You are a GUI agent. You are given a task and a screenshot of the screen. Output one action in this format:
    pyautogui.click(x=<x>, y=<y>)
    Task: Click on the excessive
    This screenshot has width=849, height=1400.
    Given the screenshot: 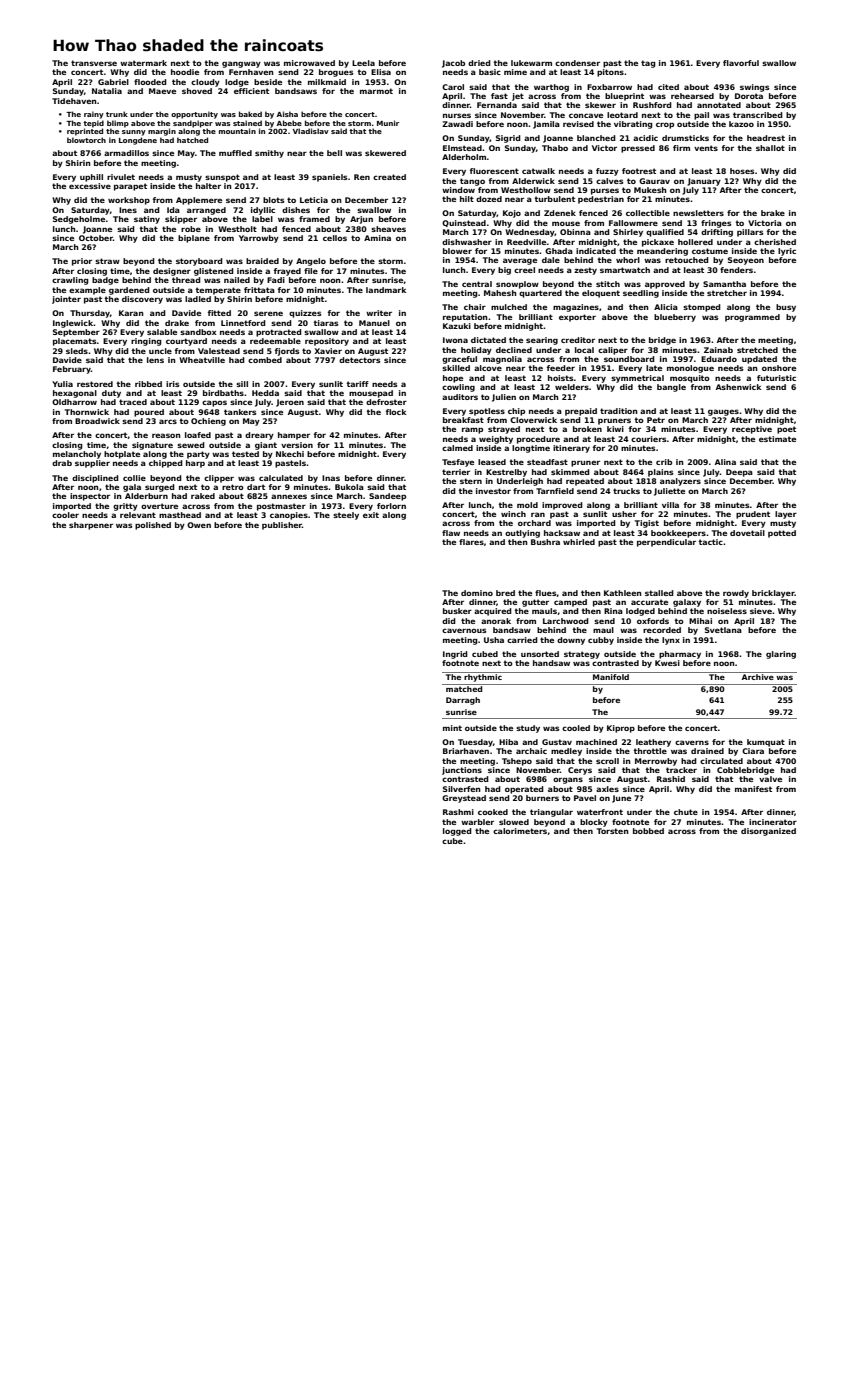 What is the action you would take?
    pyautogui.click(x=90, y=186)
